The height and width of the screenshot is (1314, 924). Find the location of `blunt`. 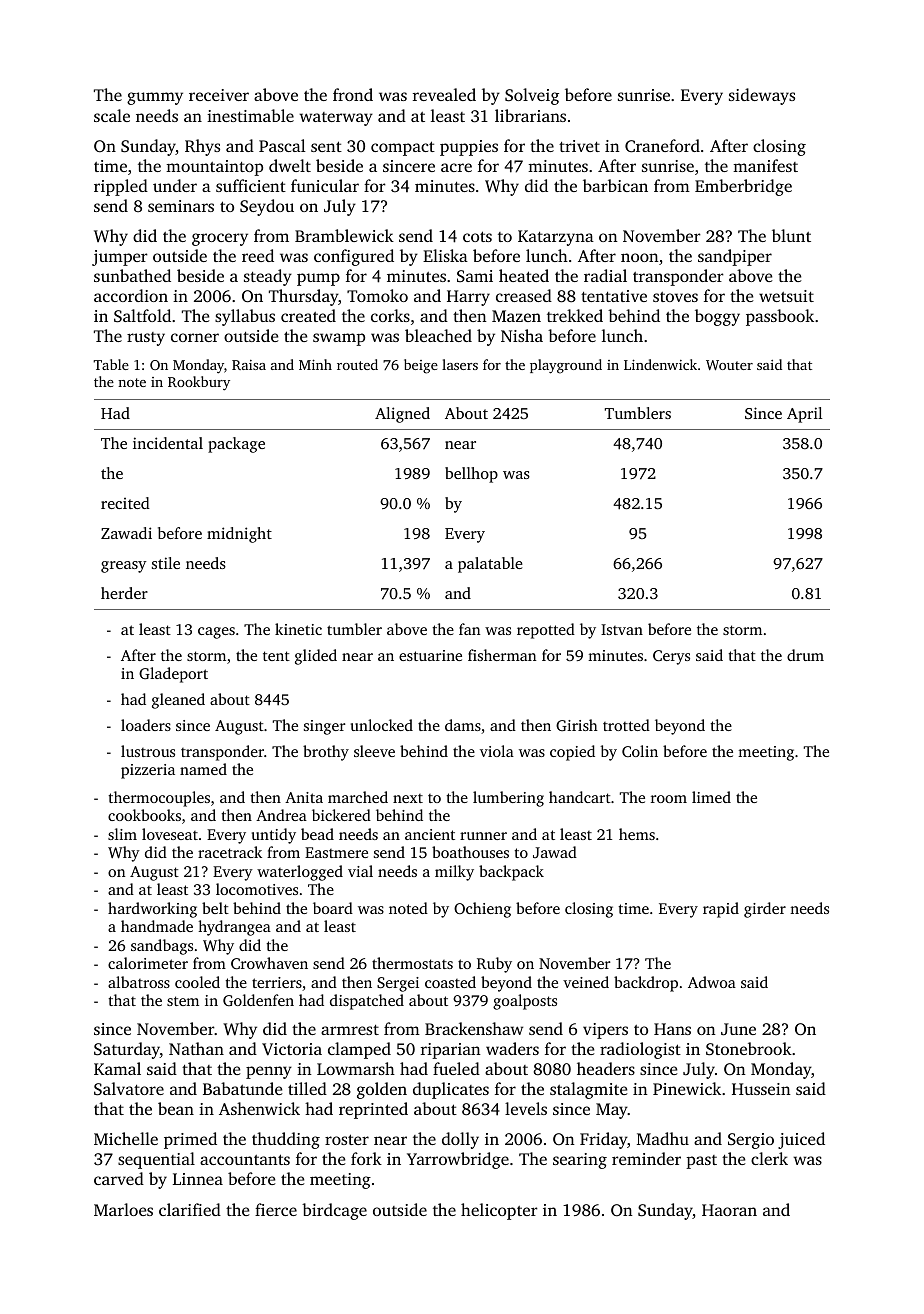

blunt is located at coordinates (791, 235).
